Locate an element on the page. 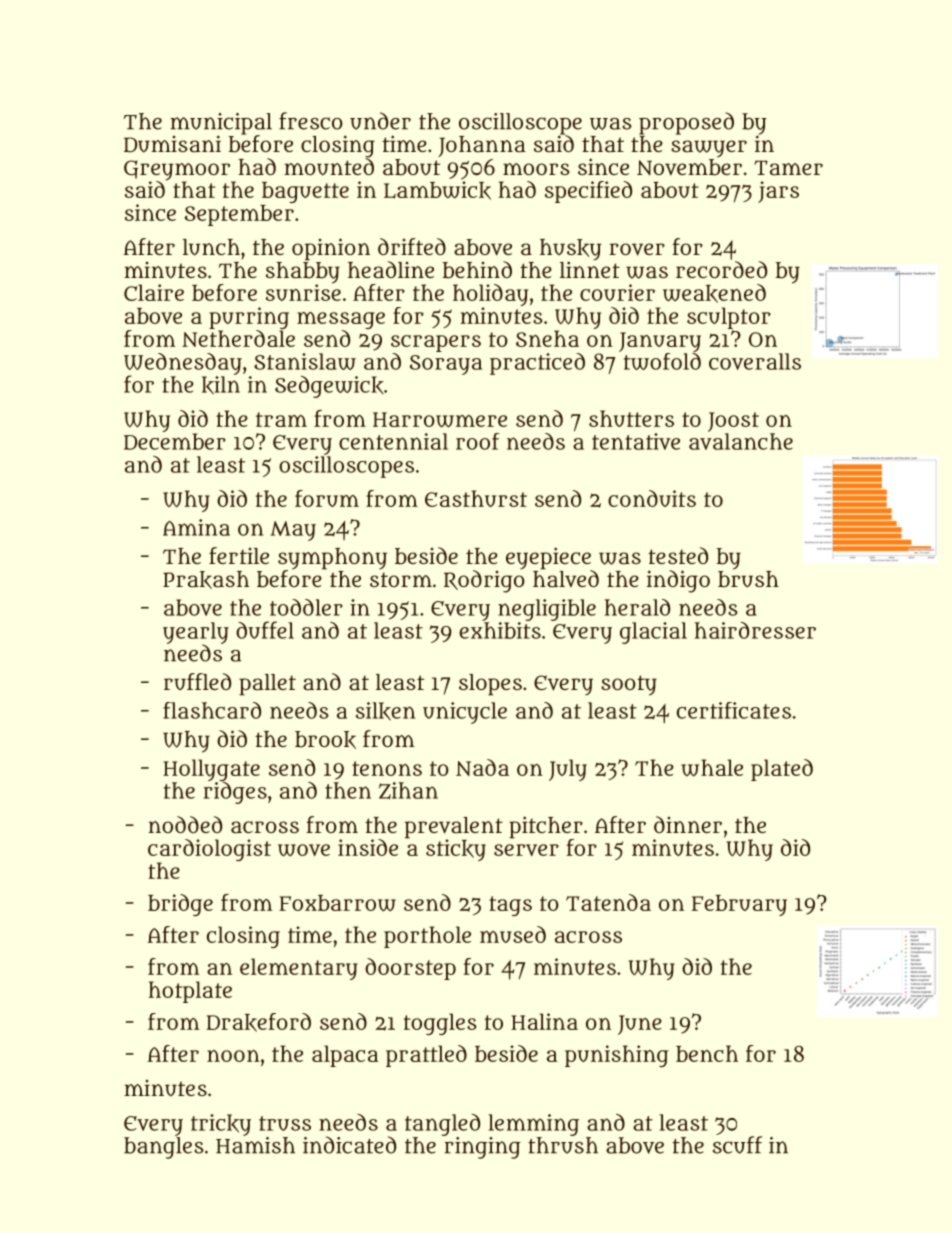 Image resolution: width=952 pixels, height=1233 pixels. nodded is located at coordinates (185, 824).
